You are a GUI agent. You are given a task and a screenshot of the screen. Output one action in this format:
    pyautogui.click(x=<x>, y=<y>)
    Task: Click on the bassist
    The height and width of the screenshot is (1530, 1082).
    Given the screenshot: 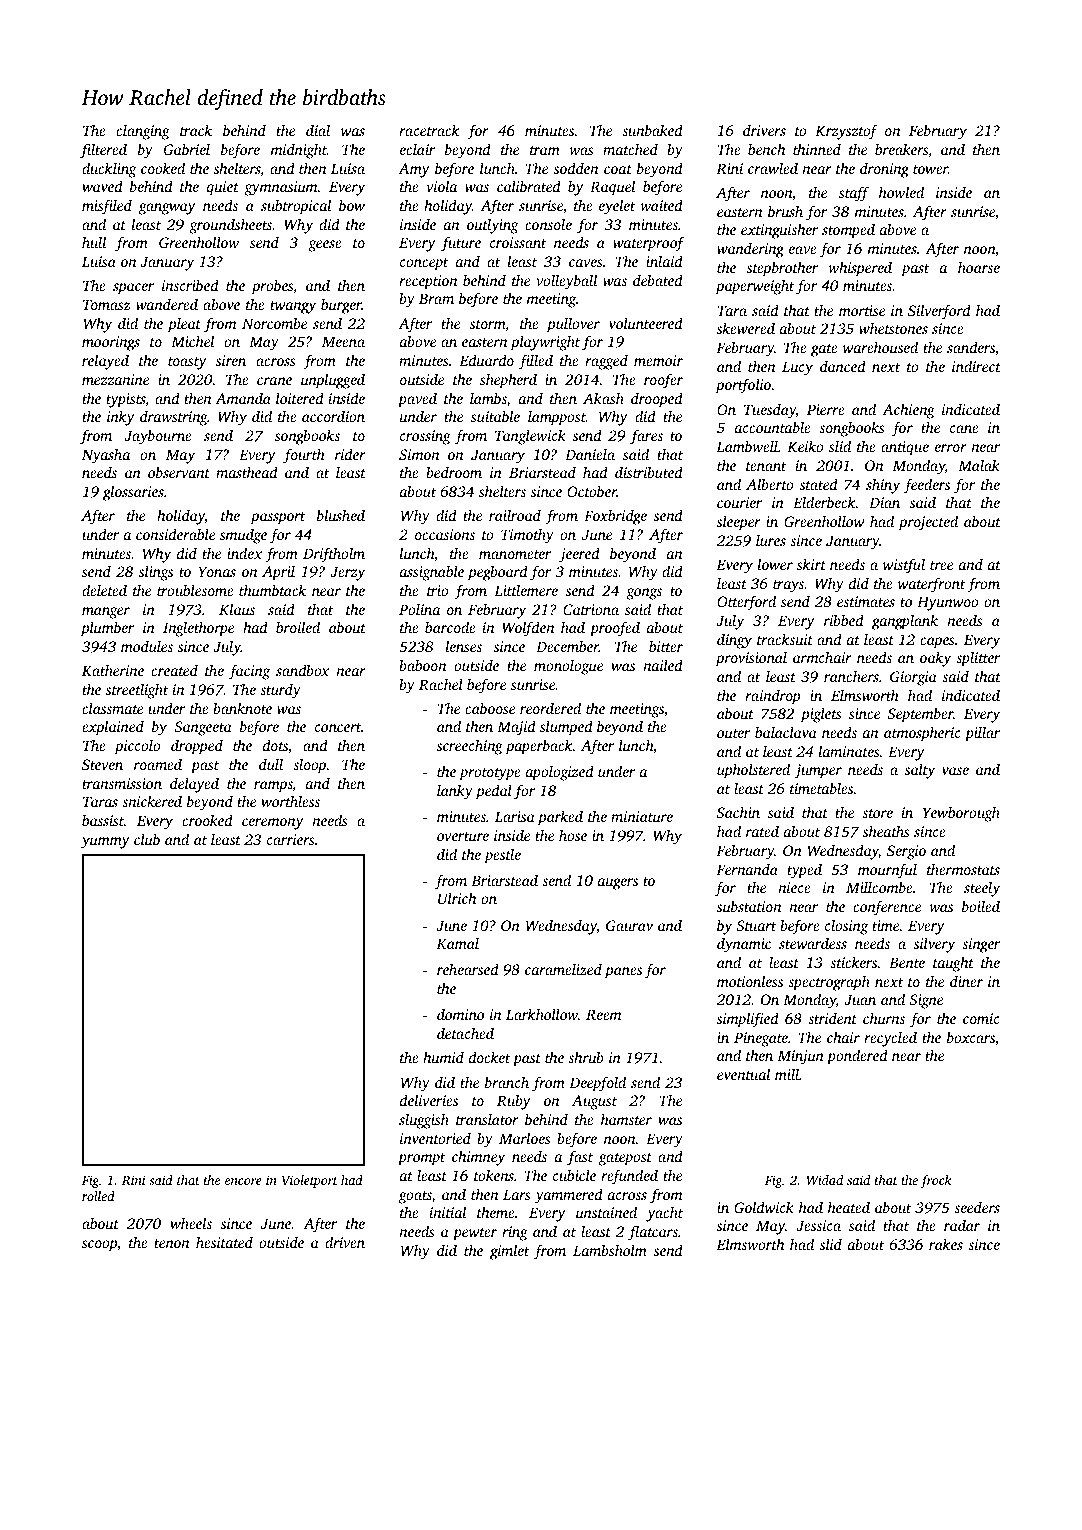 What is the action you would take?
    pyautogui.click(x=103, y=820)
